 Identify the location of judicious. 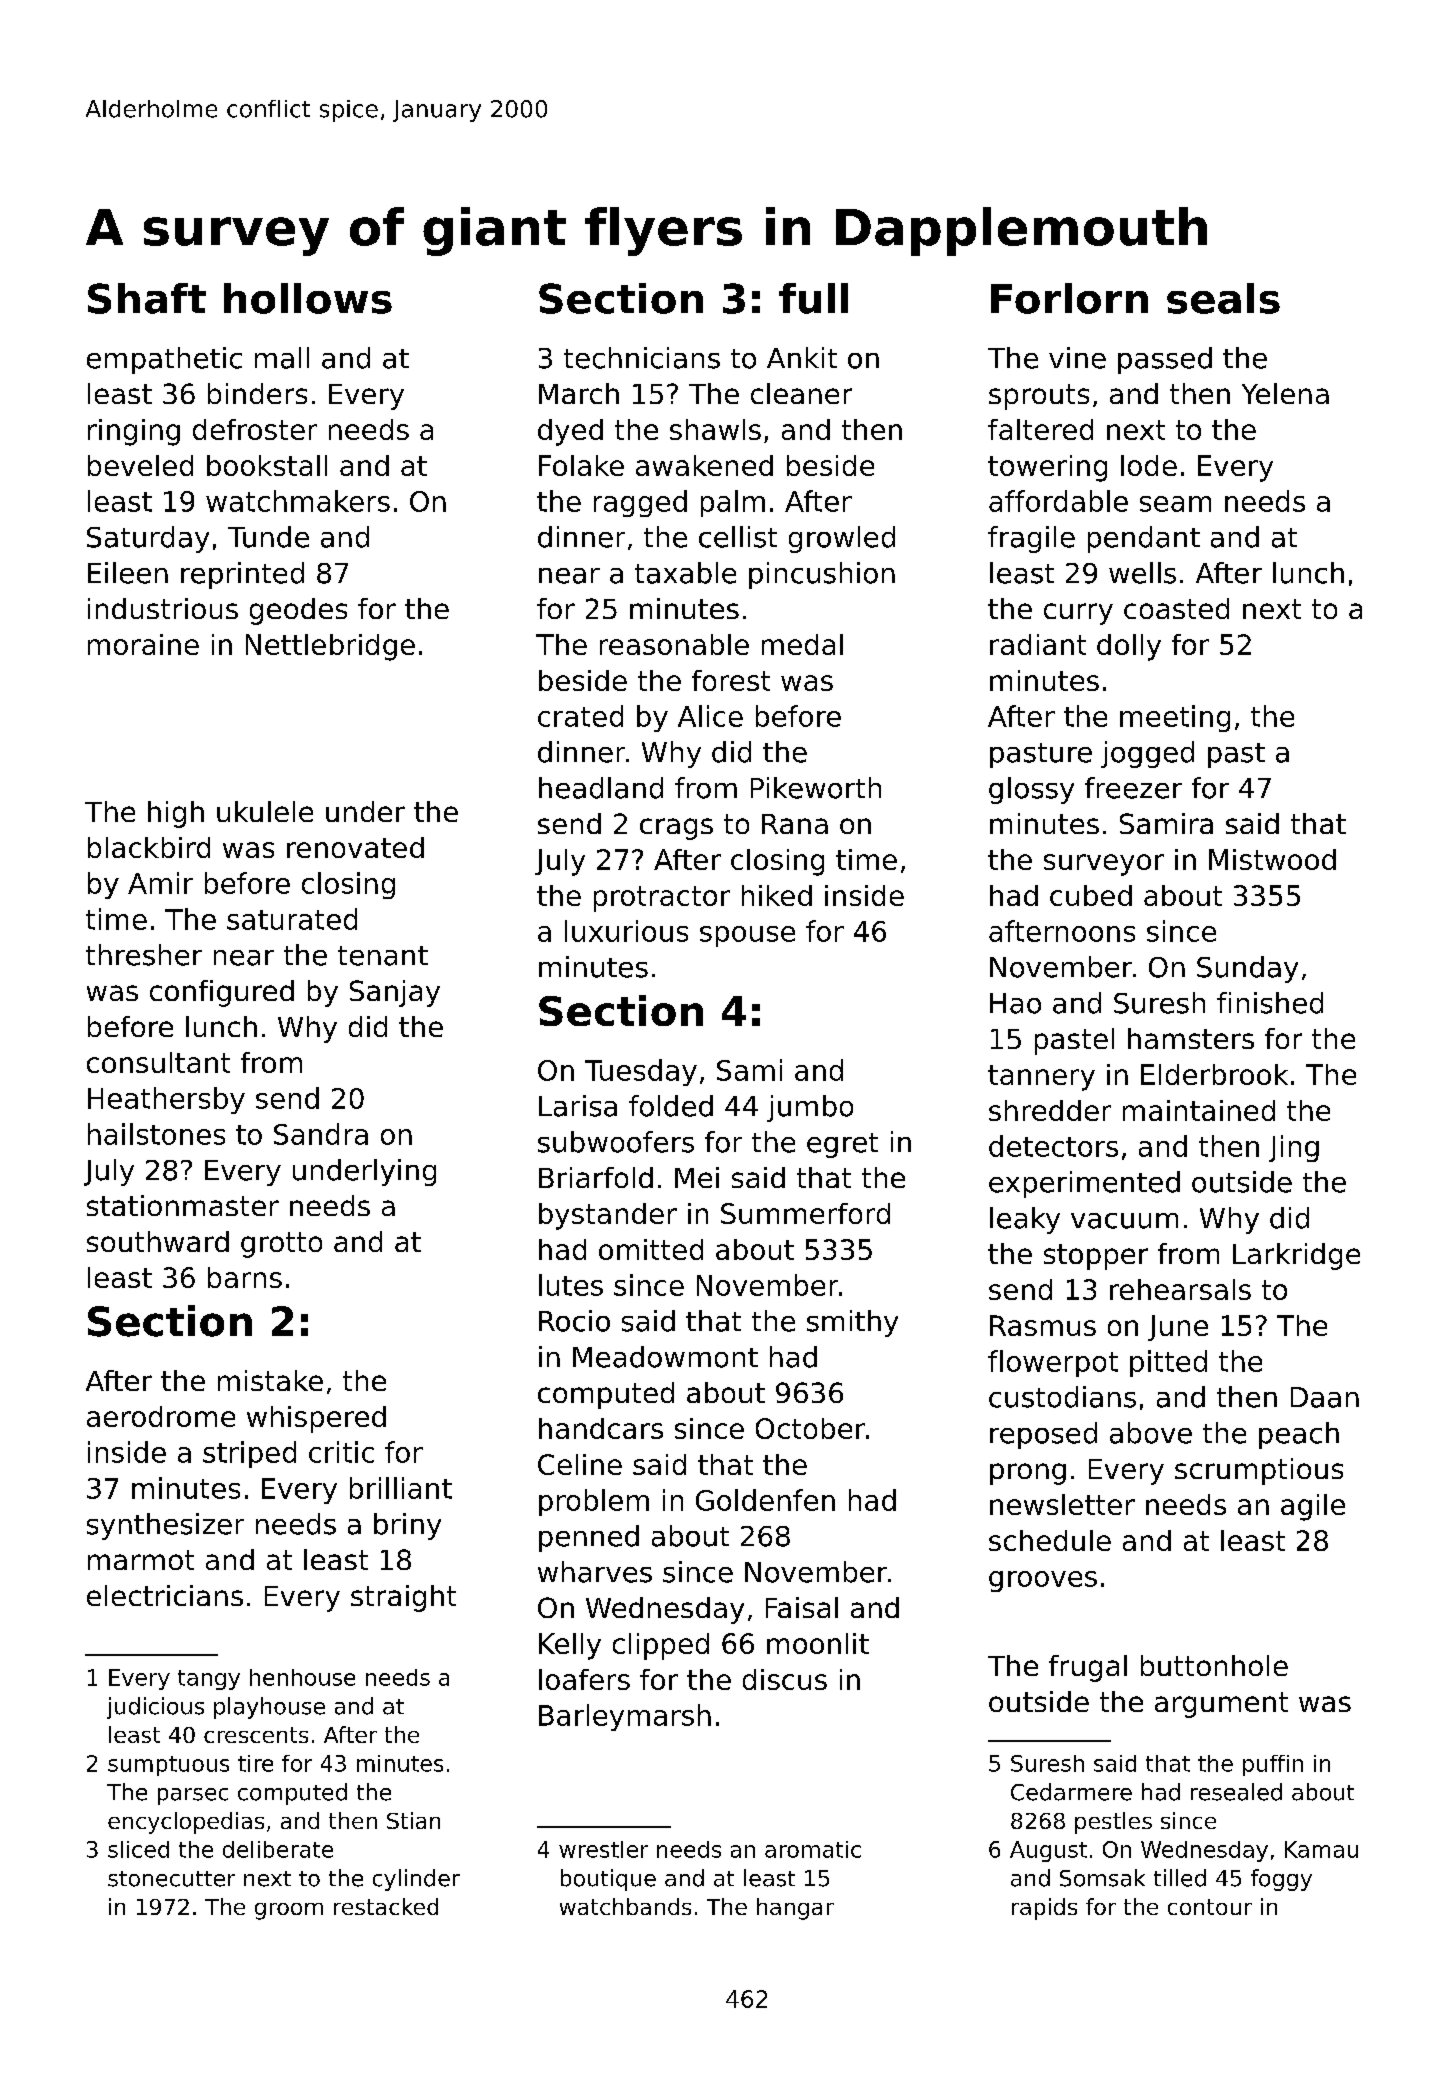
(155, 1708).
